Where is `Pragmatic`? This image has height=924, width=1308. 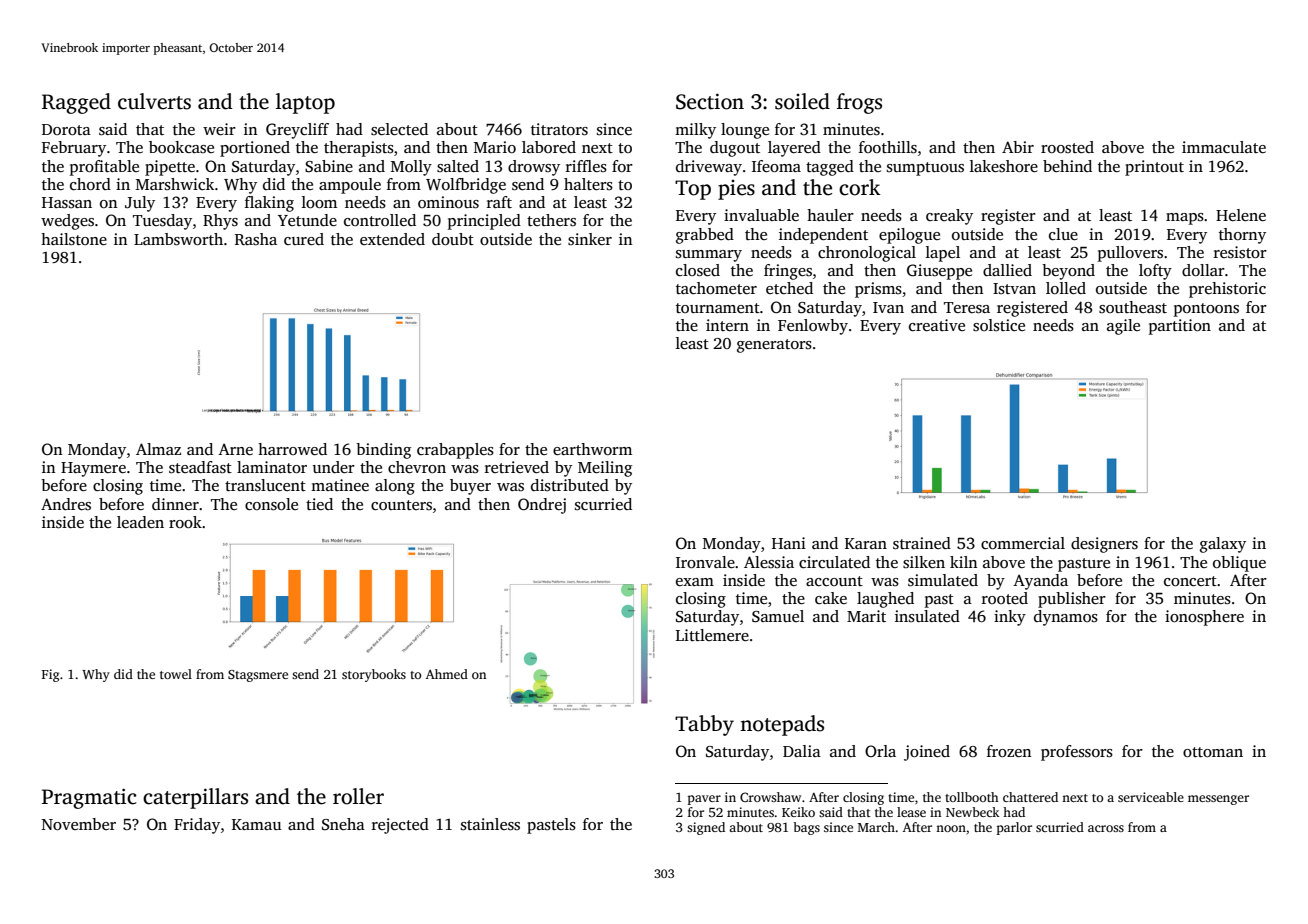 Pragmatic is located at coordinates (89, 798).
